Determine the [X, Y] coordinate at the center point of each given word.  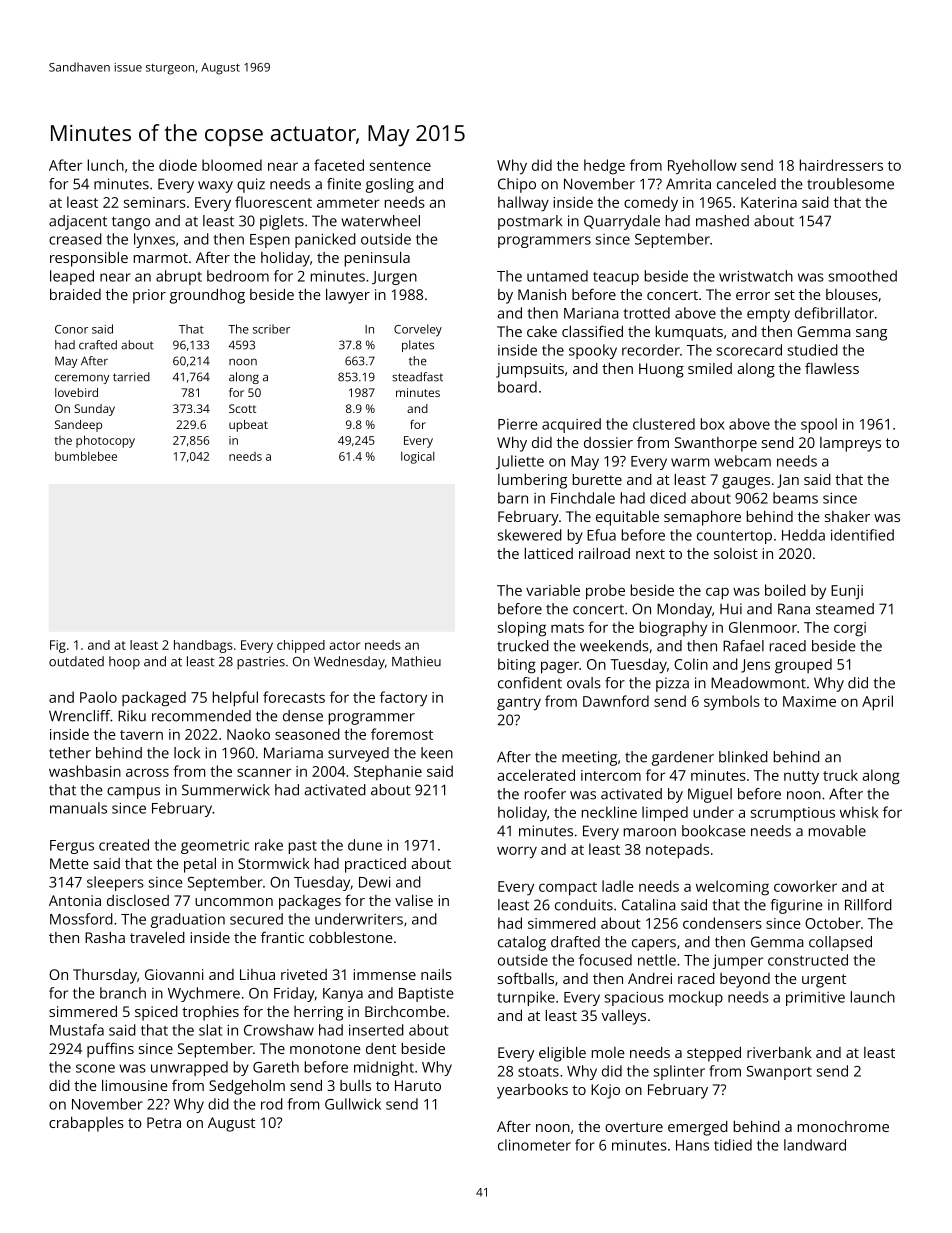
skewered [530, 535]
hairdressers [841, 165]
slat [210, 1030]
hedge [604, 167]
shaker [847, 516]
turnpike [526, 998]
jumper [737, 961]
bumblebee [86, 456]
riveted [304, 974]
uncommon [234, 902]
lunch [106, 165]
